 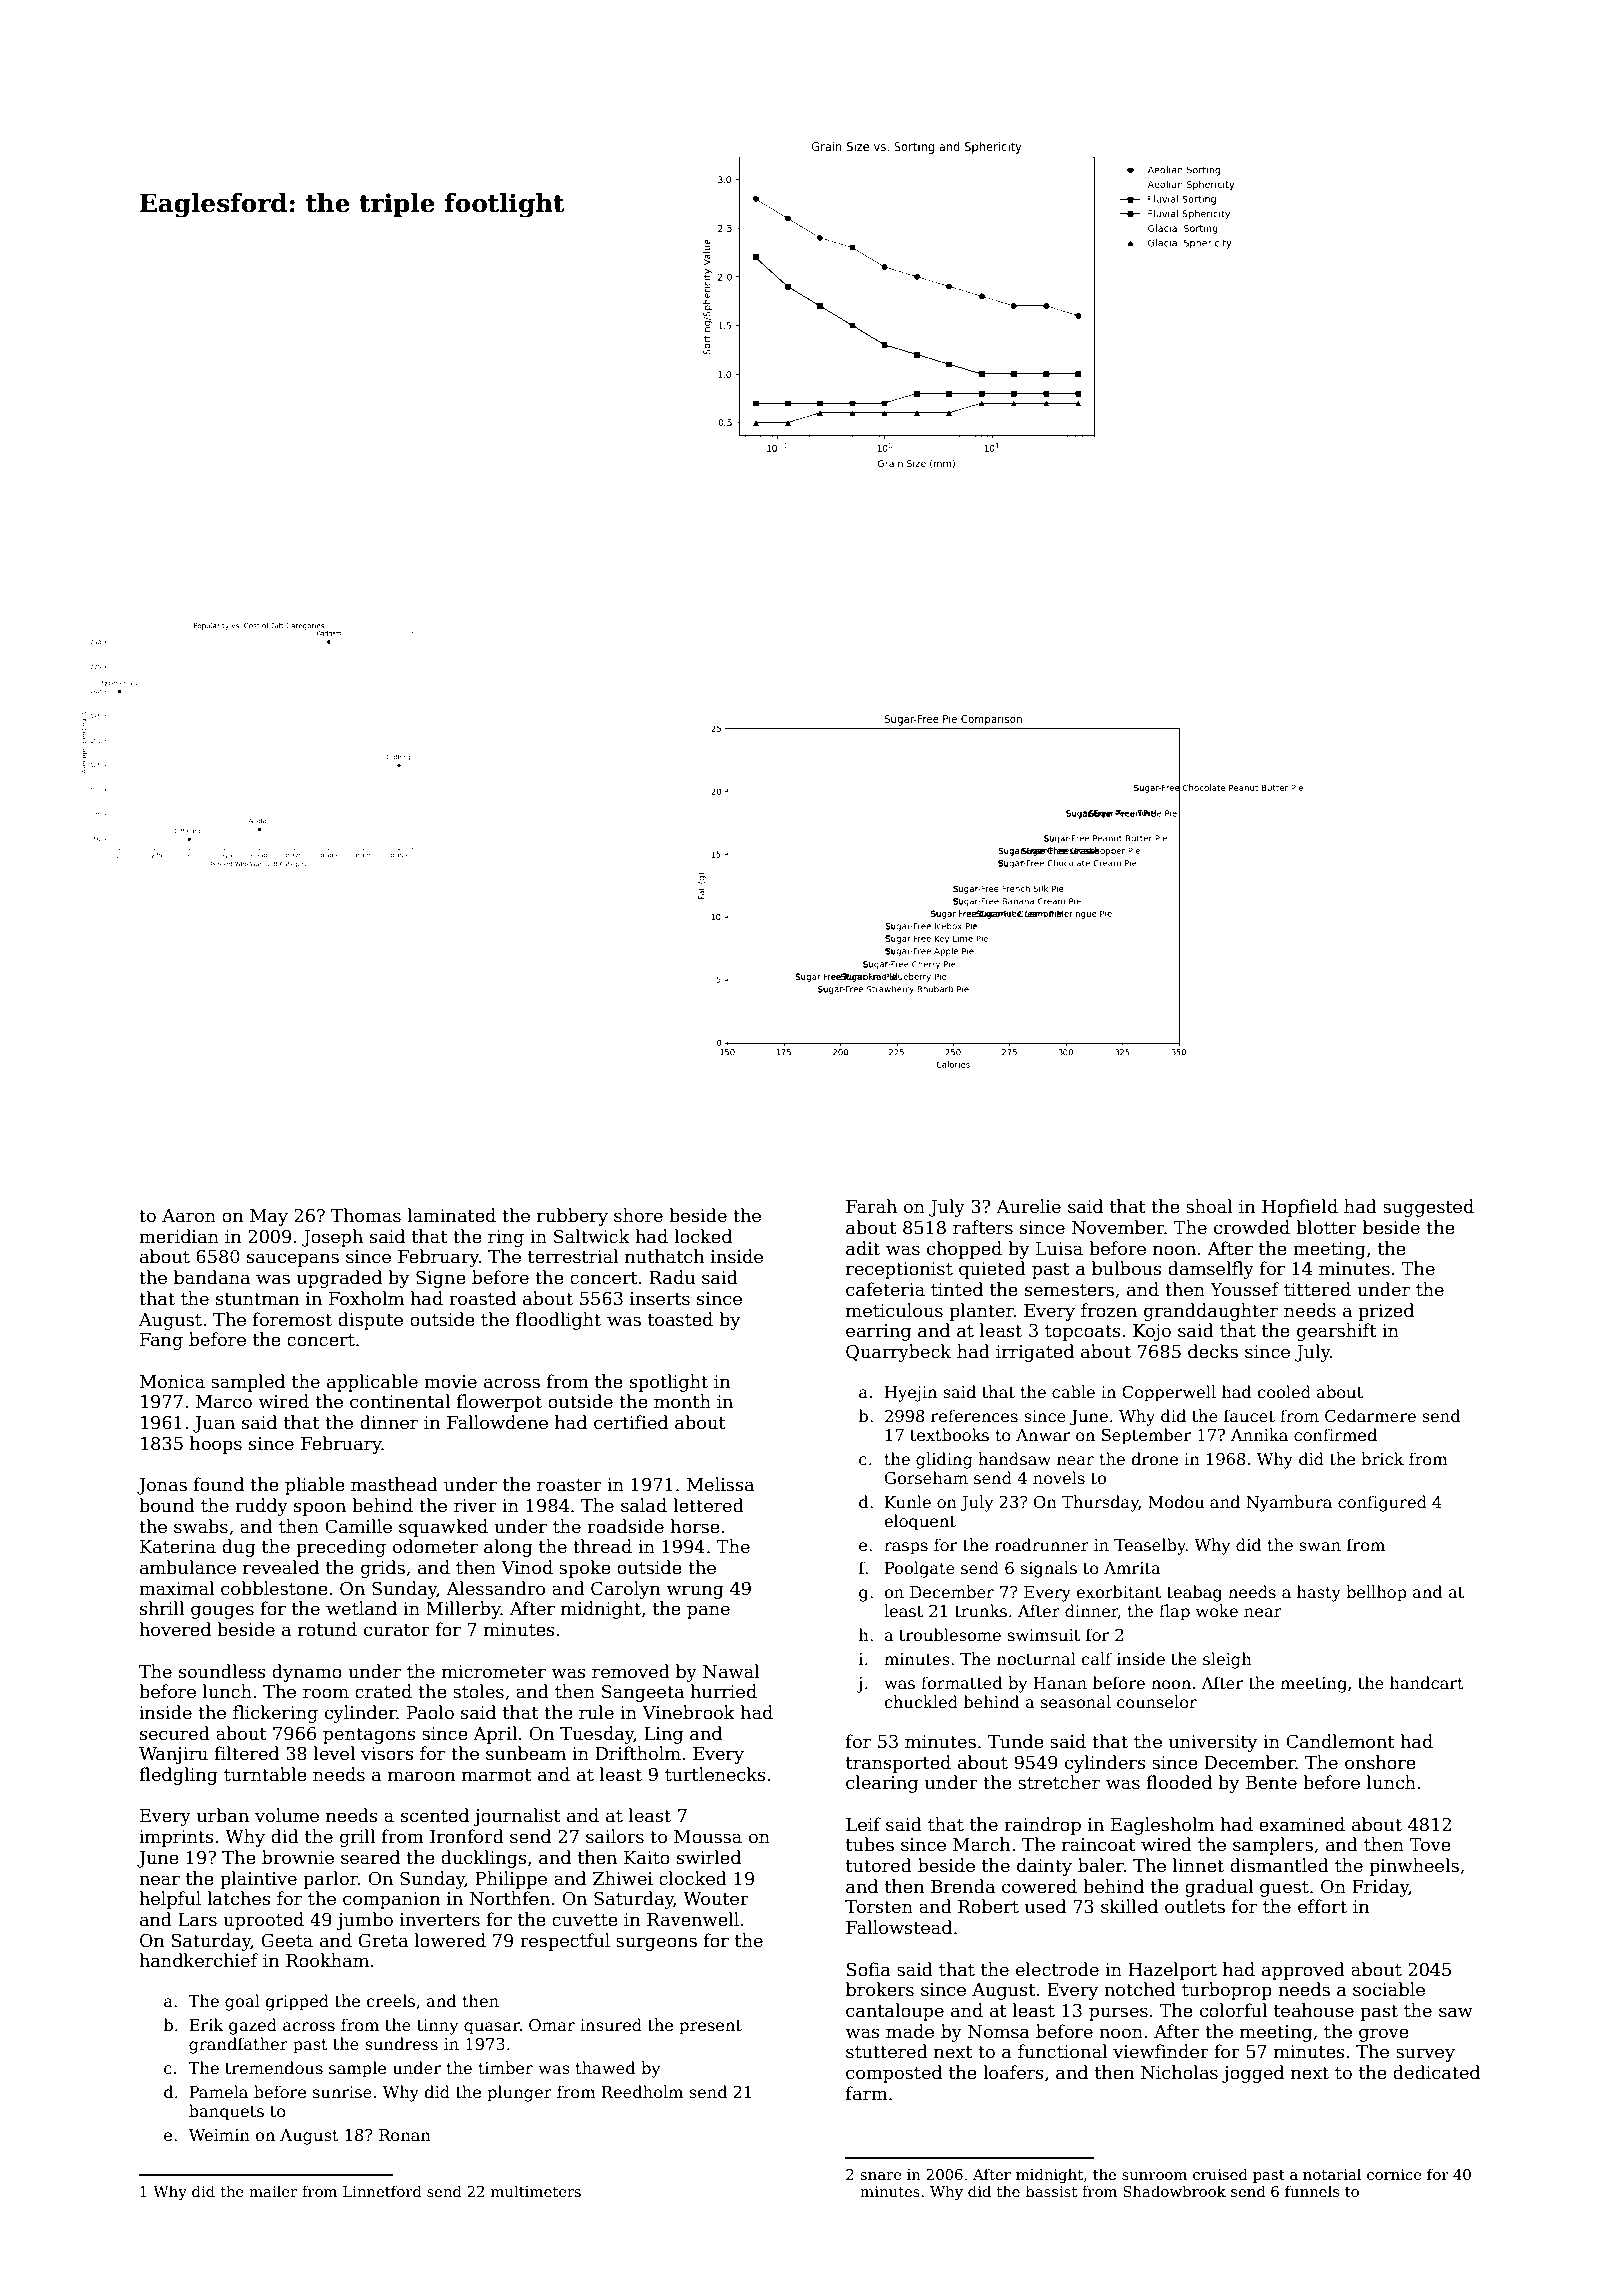 What do you see at coordinates (1427, 1683) in the image?
I see `handcart` at bounding box center [1427, 1683].
